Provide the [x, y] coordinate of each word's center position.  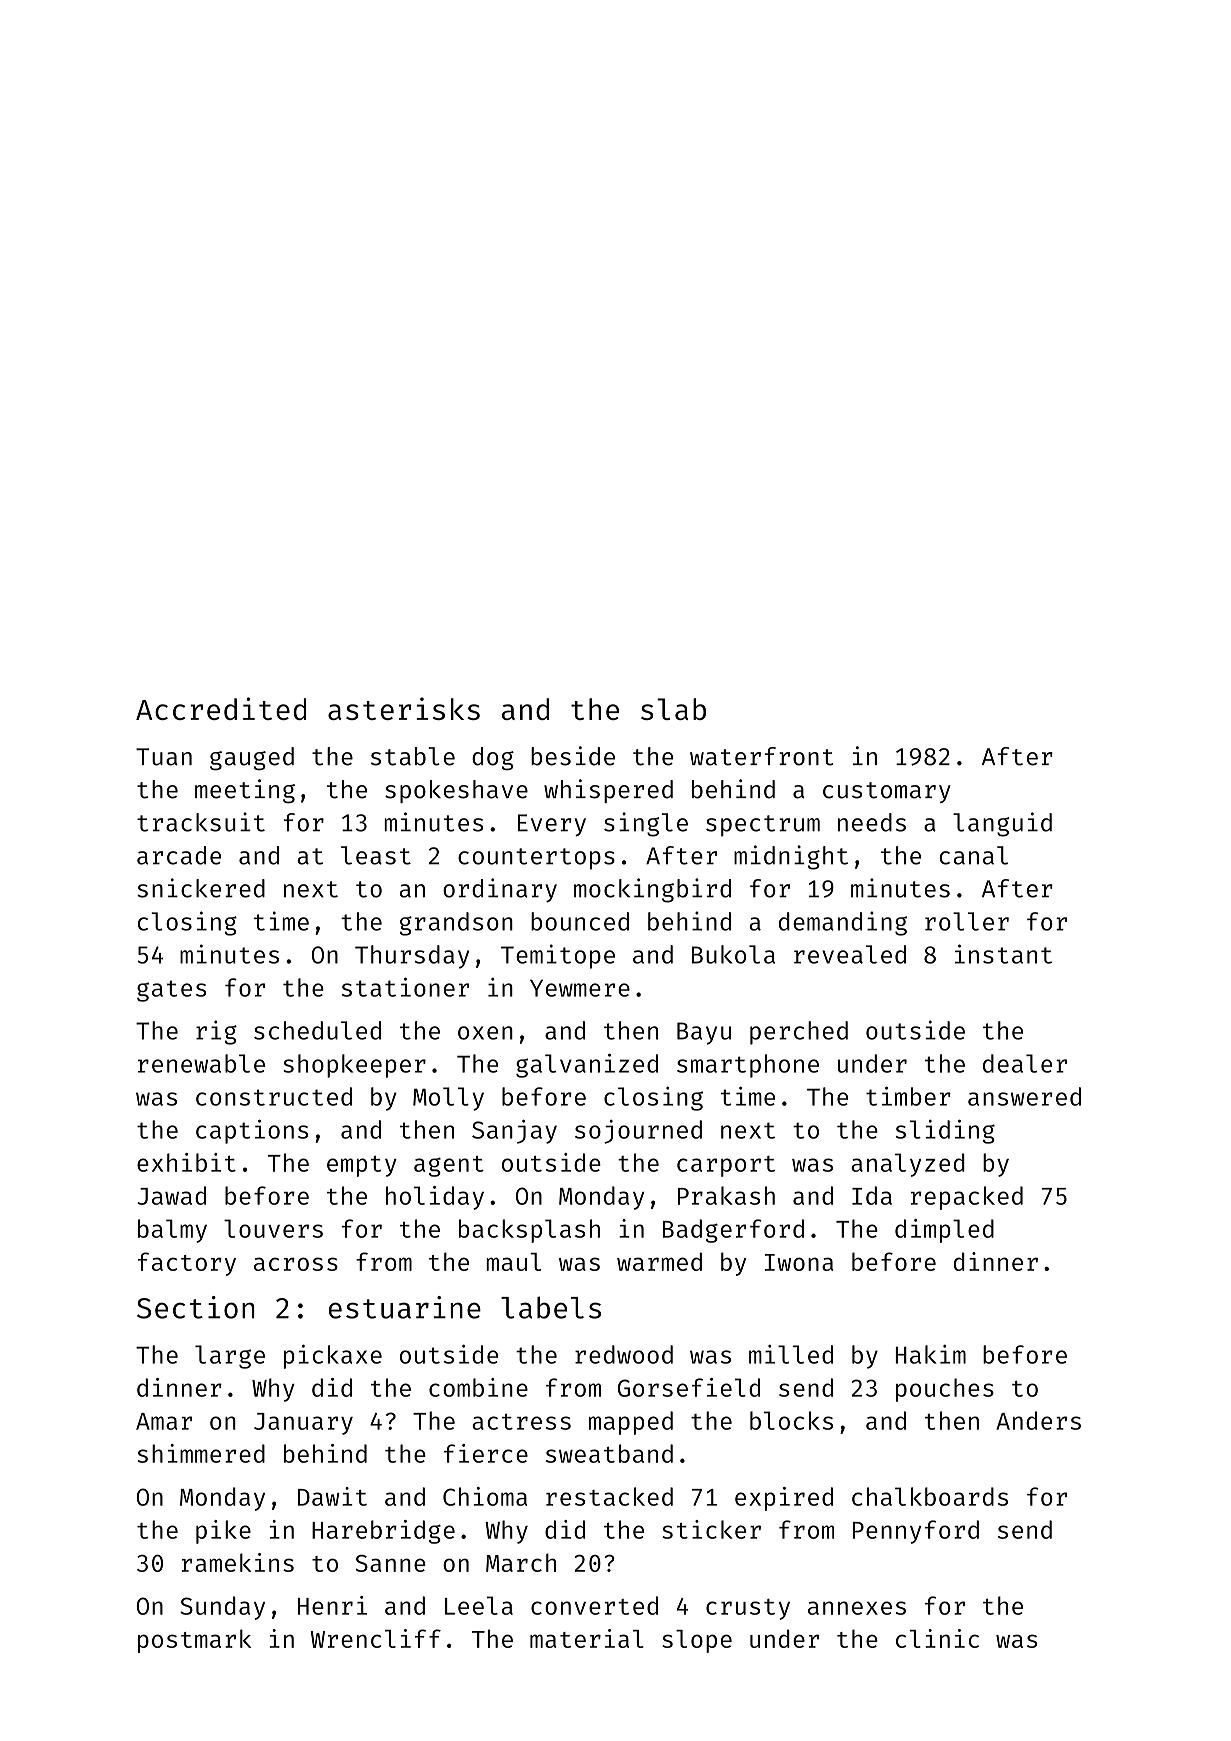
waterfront [761, 756]
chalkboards [930, 1496]
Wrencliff [376, 1638]
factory [187, 1264]
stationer [405, 987]
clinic [937, 1638]
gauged [252, 759]
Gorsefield [689, 1387]
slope [697, 1641]
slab [673, 709]
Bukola [733, 954]
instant [1003, 954]
